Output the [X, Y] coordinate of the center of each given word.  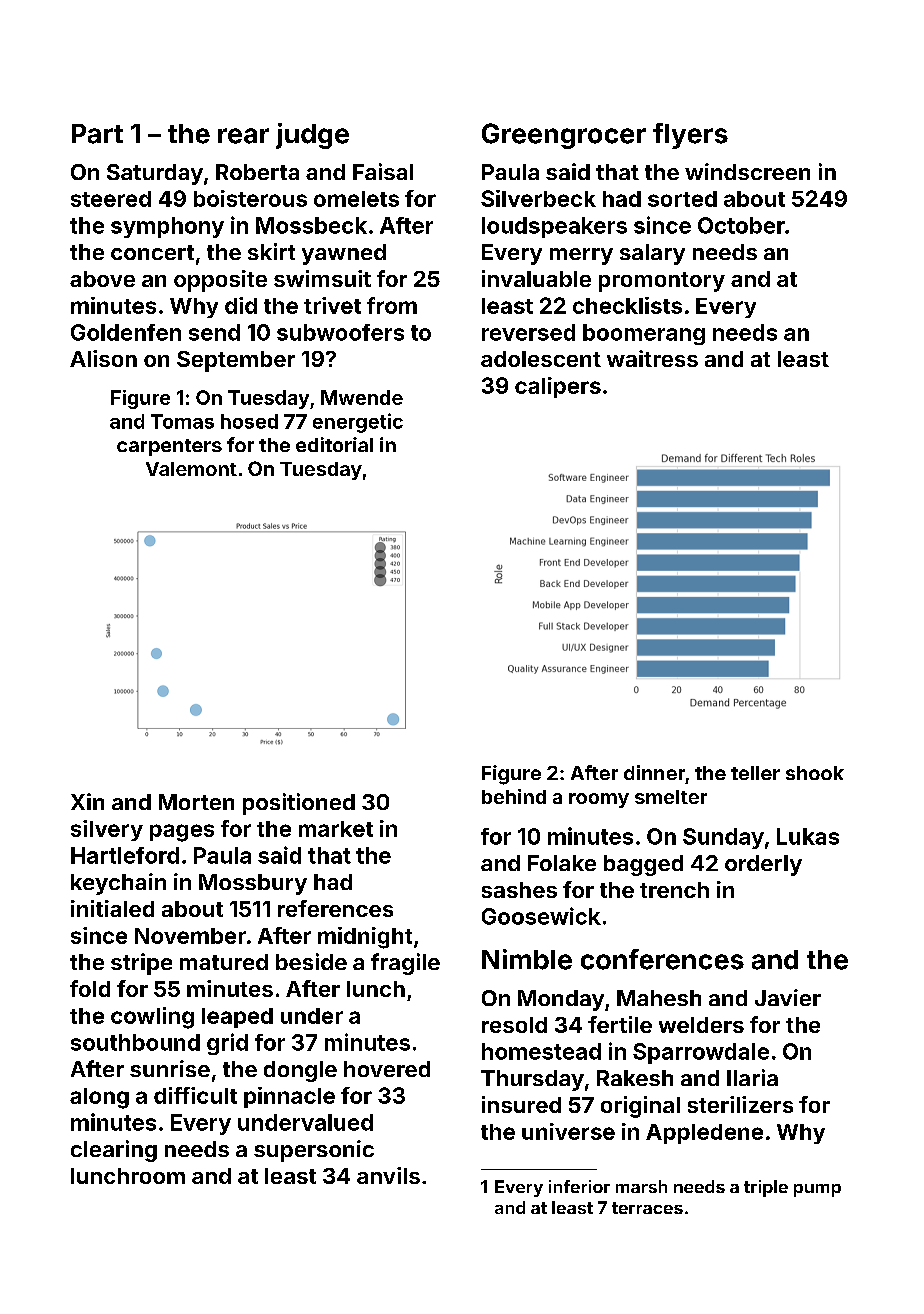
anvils [388, 1175]
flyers [690, 136]
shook [815, 773]
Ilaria [752, 1077]
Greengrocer [564, 136]
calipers [558, 387]
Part [97, 134]
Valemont [191, 469]
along [99, 1098]
